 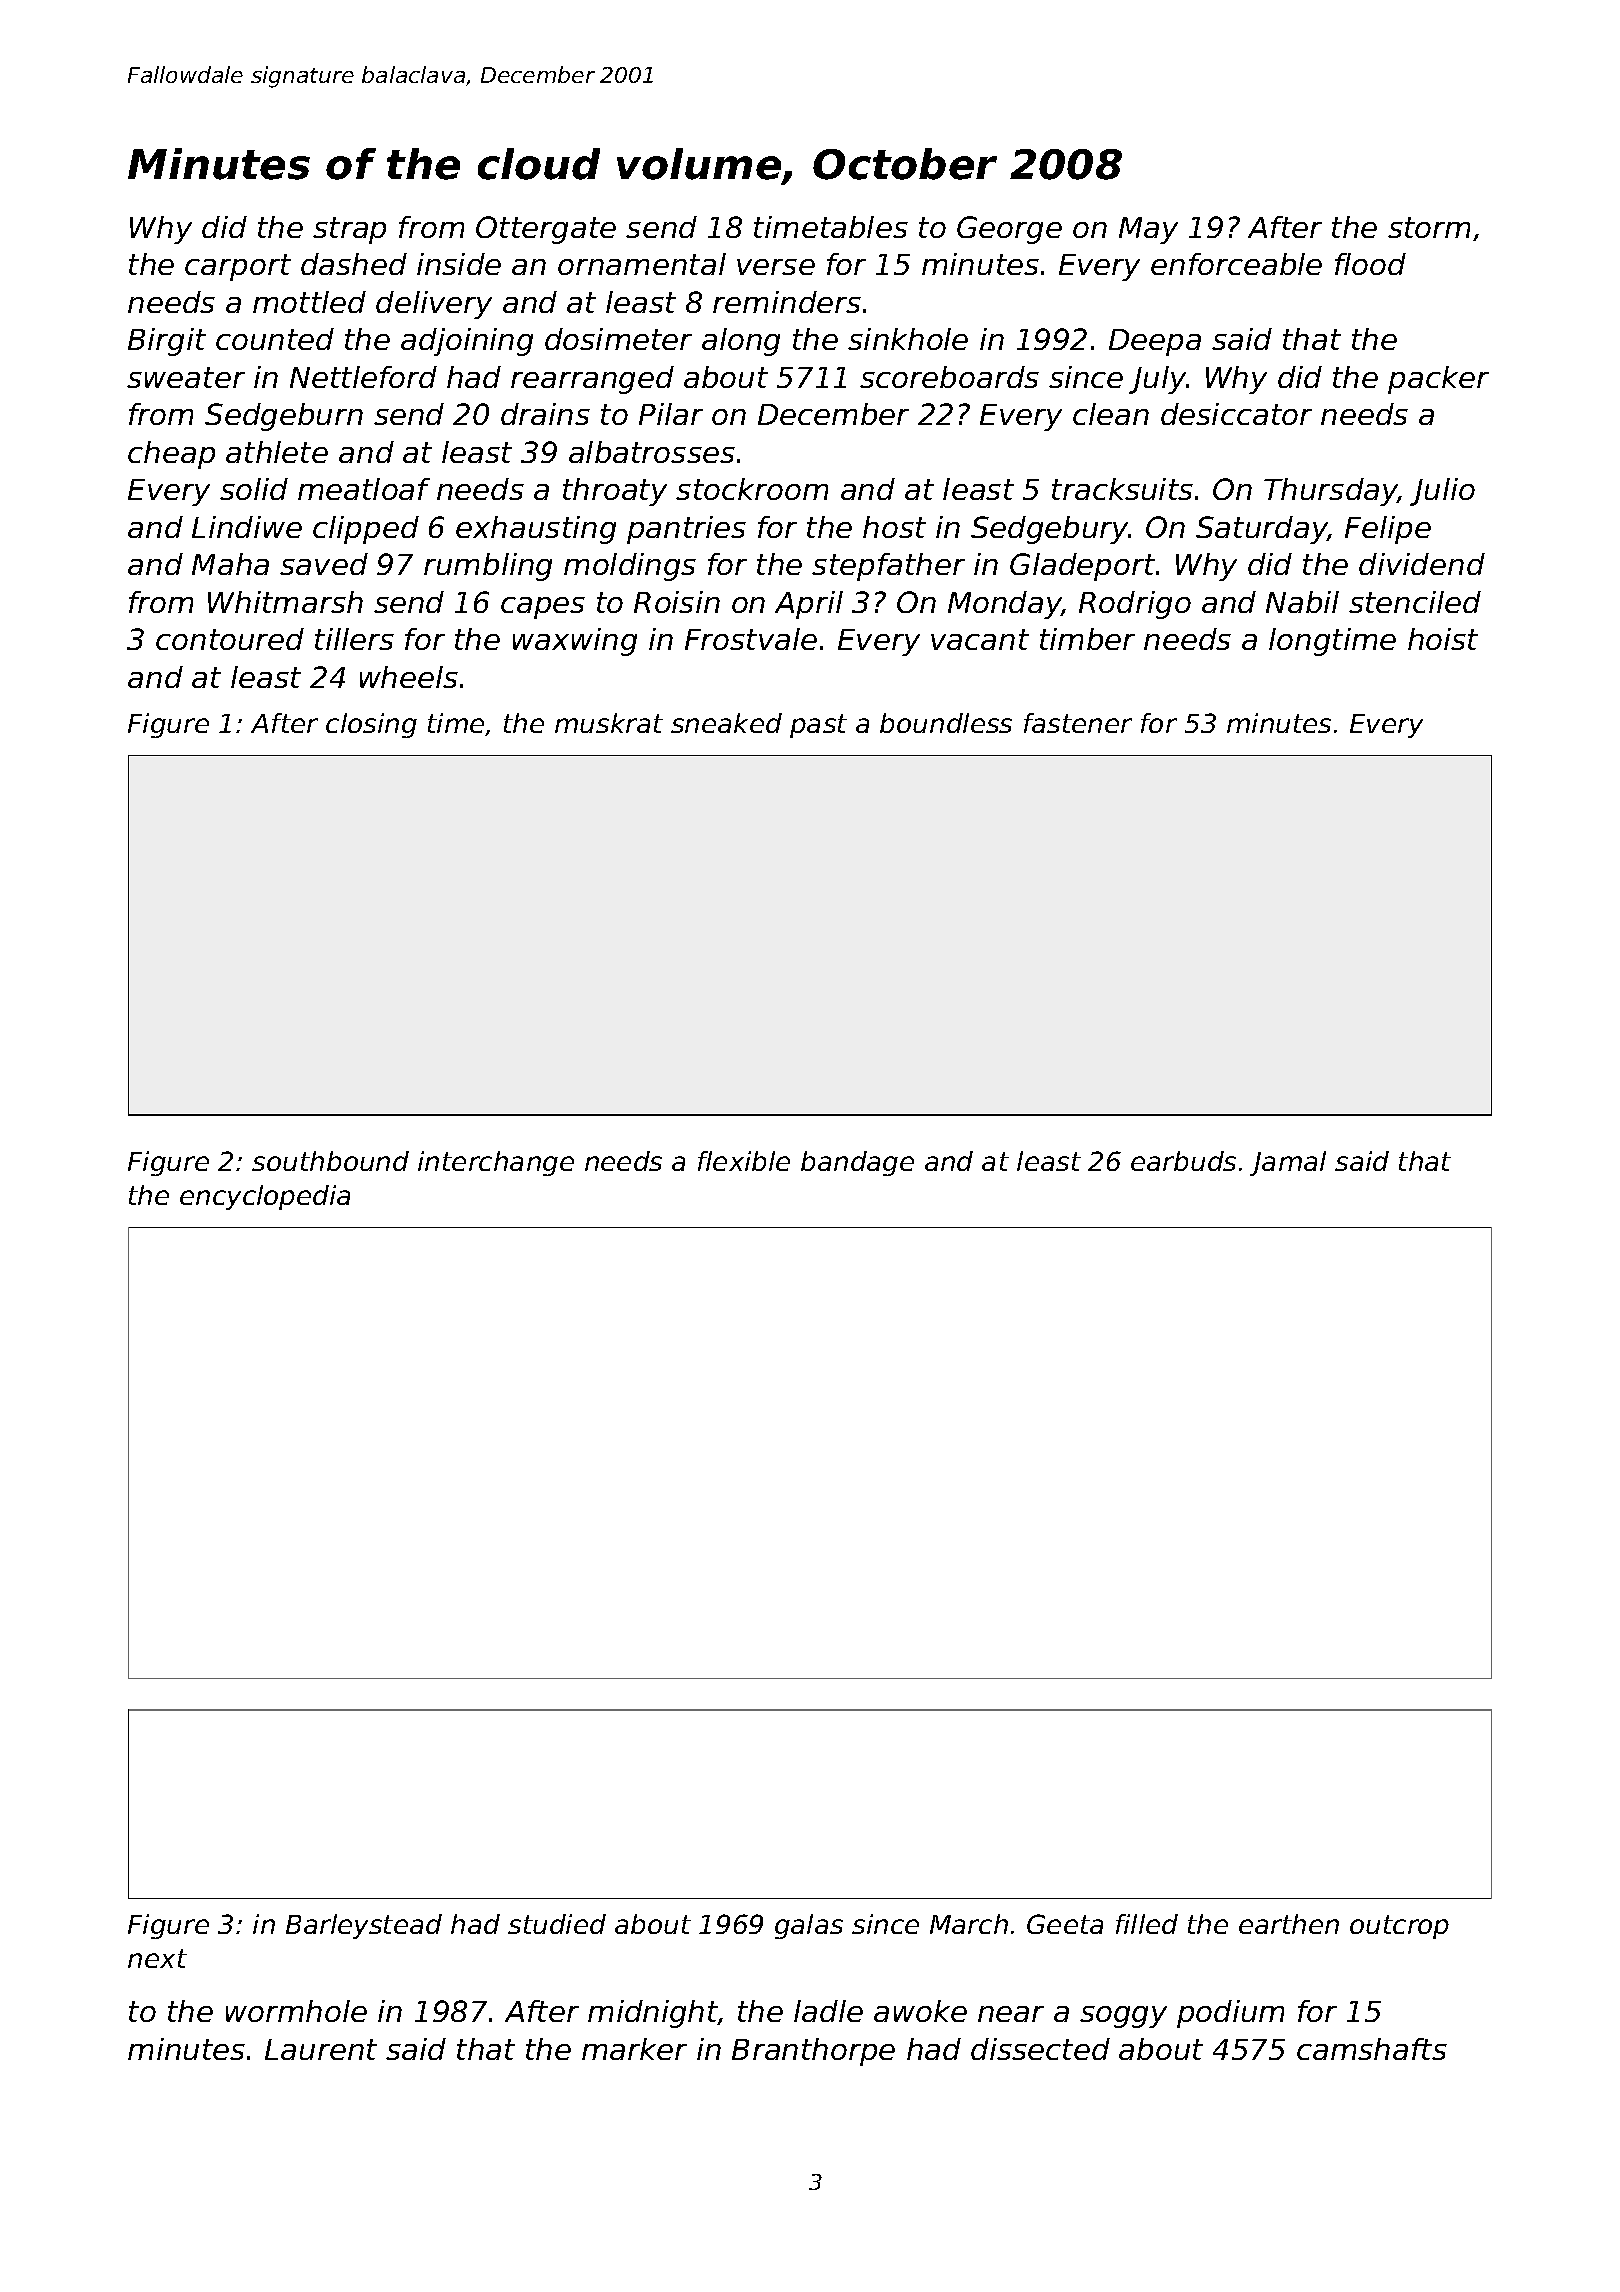 What do you see at coordinates (1078, 723) in the page?
I see `fastener` at bounding box center [1078, 723].
